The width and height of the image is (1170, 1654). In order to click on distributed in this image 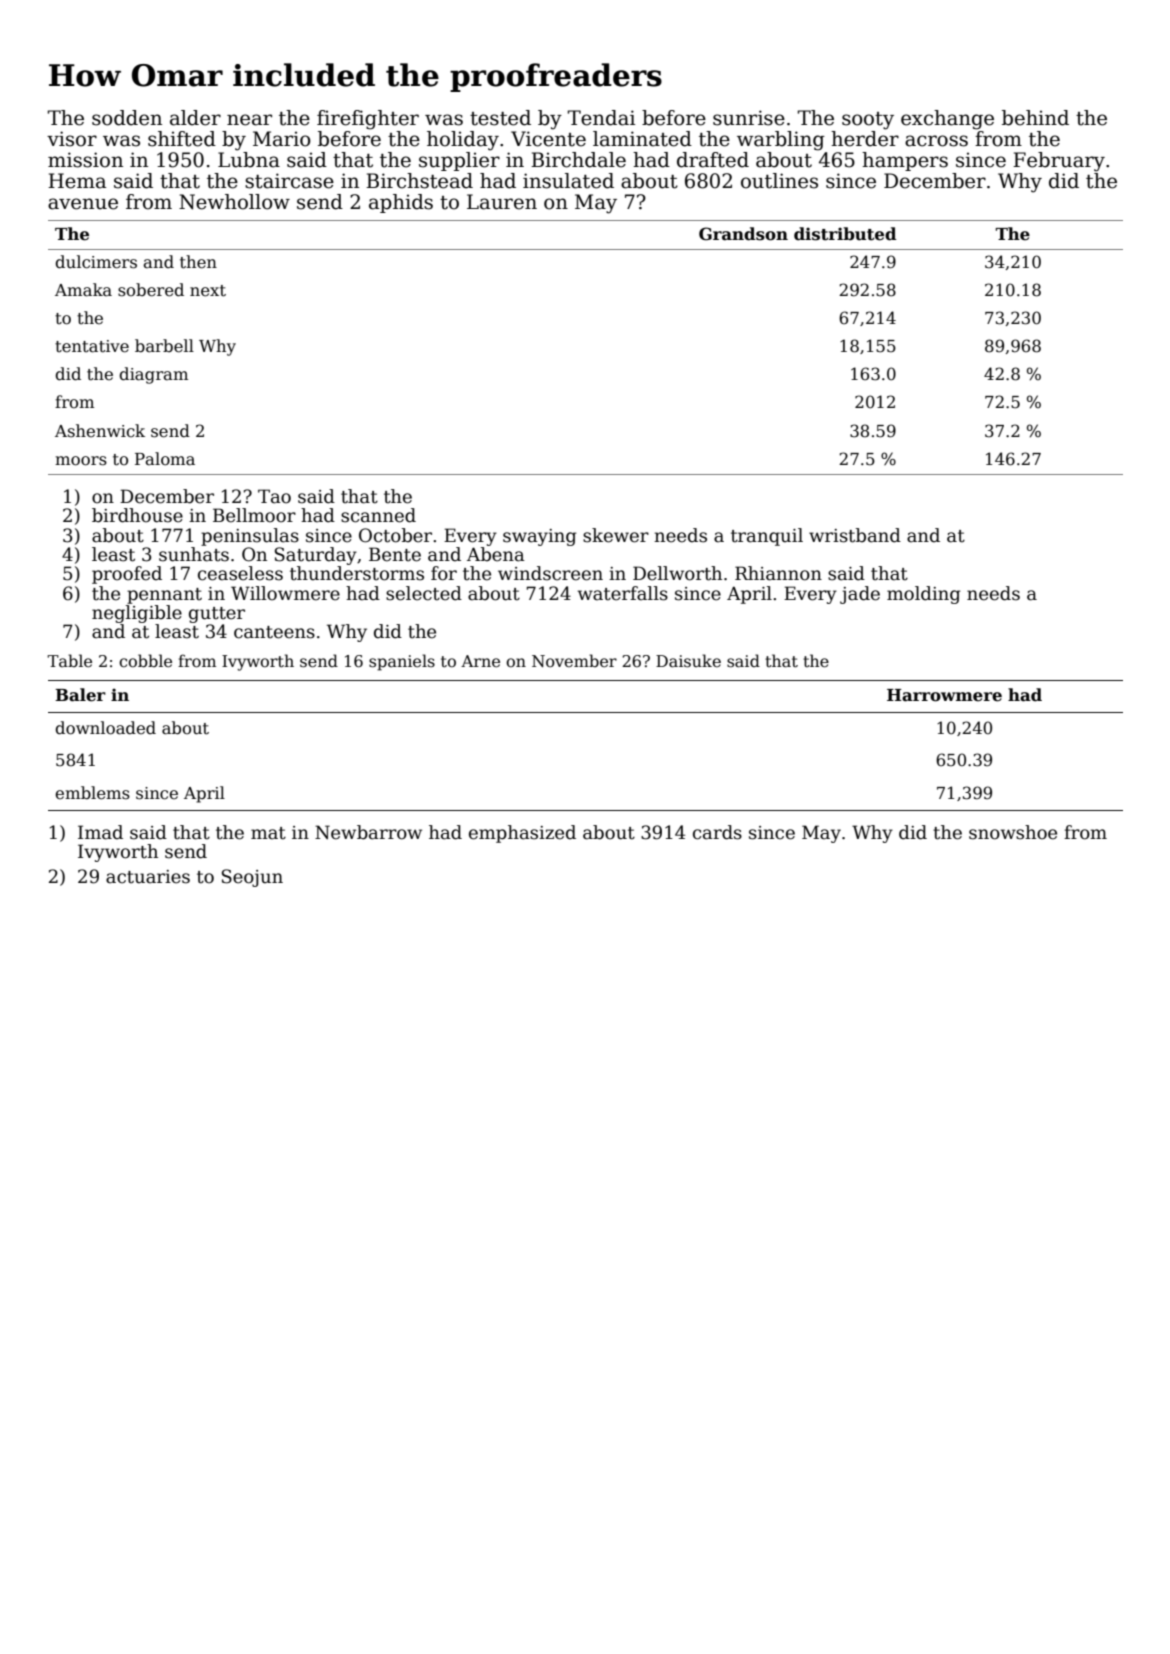, I will do `click(845, 234)`.
